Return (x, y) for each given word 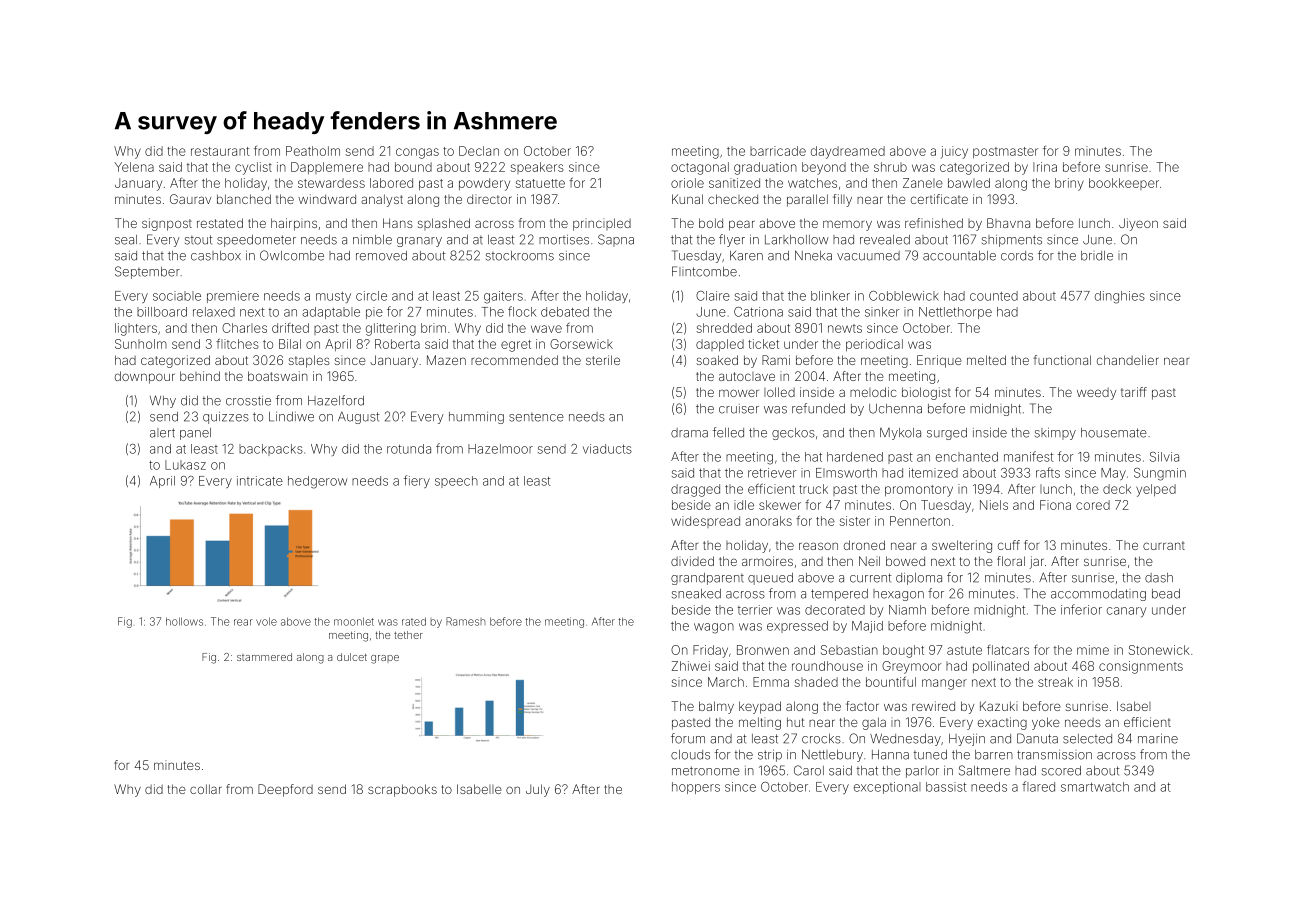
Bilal (290, 344)
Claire (713, 296)
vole (266, 621)
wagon (714, 628)
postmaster (1005, 152)
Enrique (939, 361)
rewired (933, 706)
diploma (919, 579)
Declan (479, 151)
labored (391, 183)
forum (688, 738)
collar (206, 789)
